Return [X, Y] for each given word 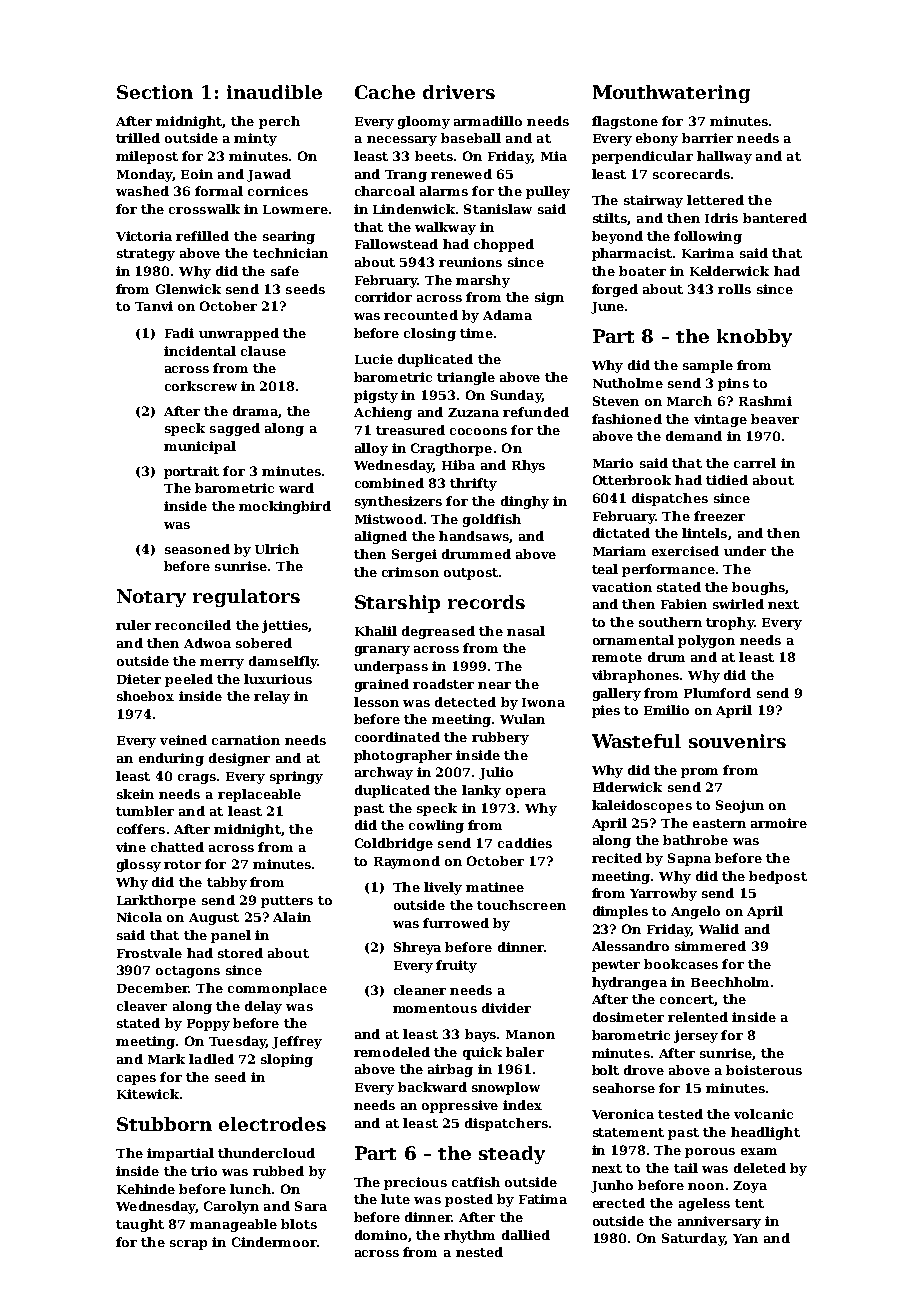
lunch [250, 1189]
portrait [191, 472]
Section [155, 92]
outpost [471, 574]
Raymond [407, 862]
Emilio [666, 710]
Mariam [619, 551]
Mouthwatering [671, 94]
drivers [459, 92]
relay [272, 697]
